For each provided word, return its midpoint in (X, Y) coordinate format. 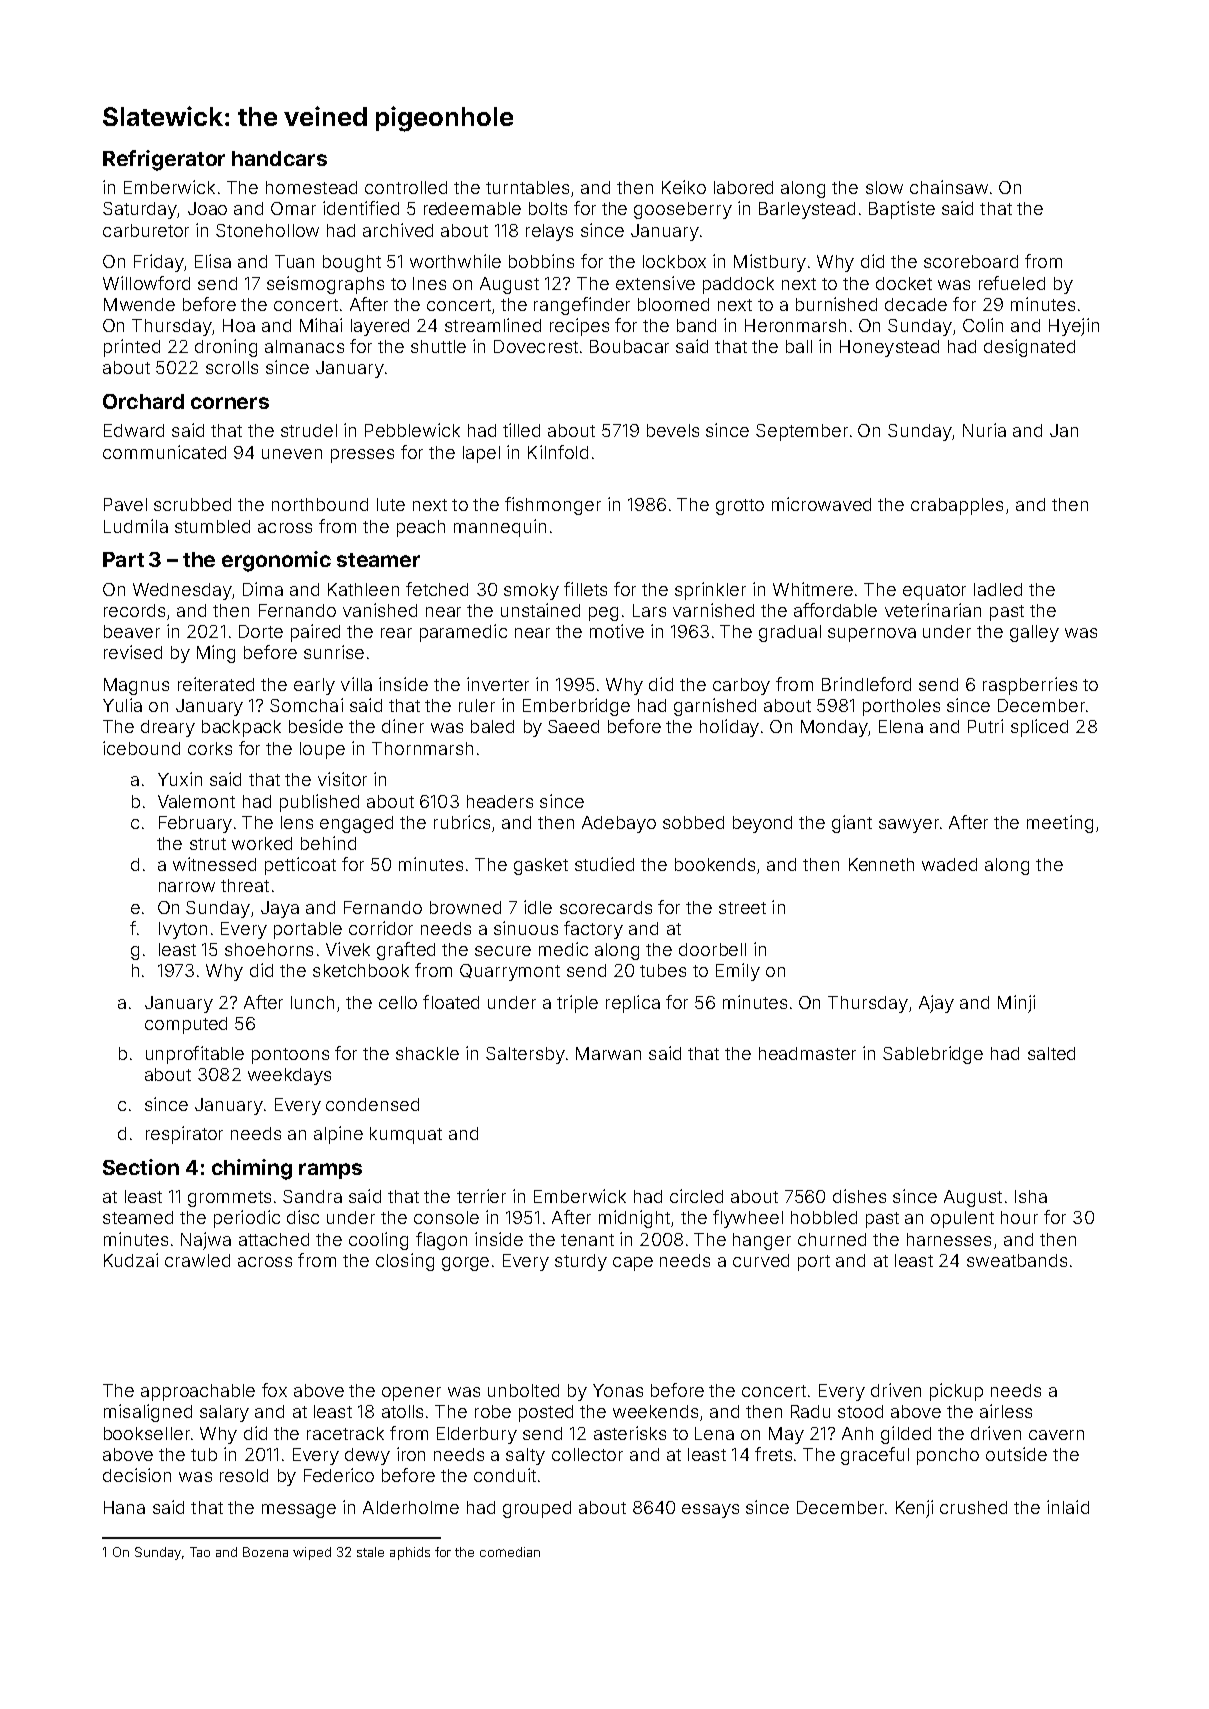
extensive (655, 283)
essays (710, 1511)
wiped (312, 1553)
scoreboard (971, 261)
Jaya (280, 909)
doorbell (712, 949)
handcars (279, 158)
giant (852, 824)
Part (123, 559)
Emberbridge (576, 707)
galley (1034, 633)
